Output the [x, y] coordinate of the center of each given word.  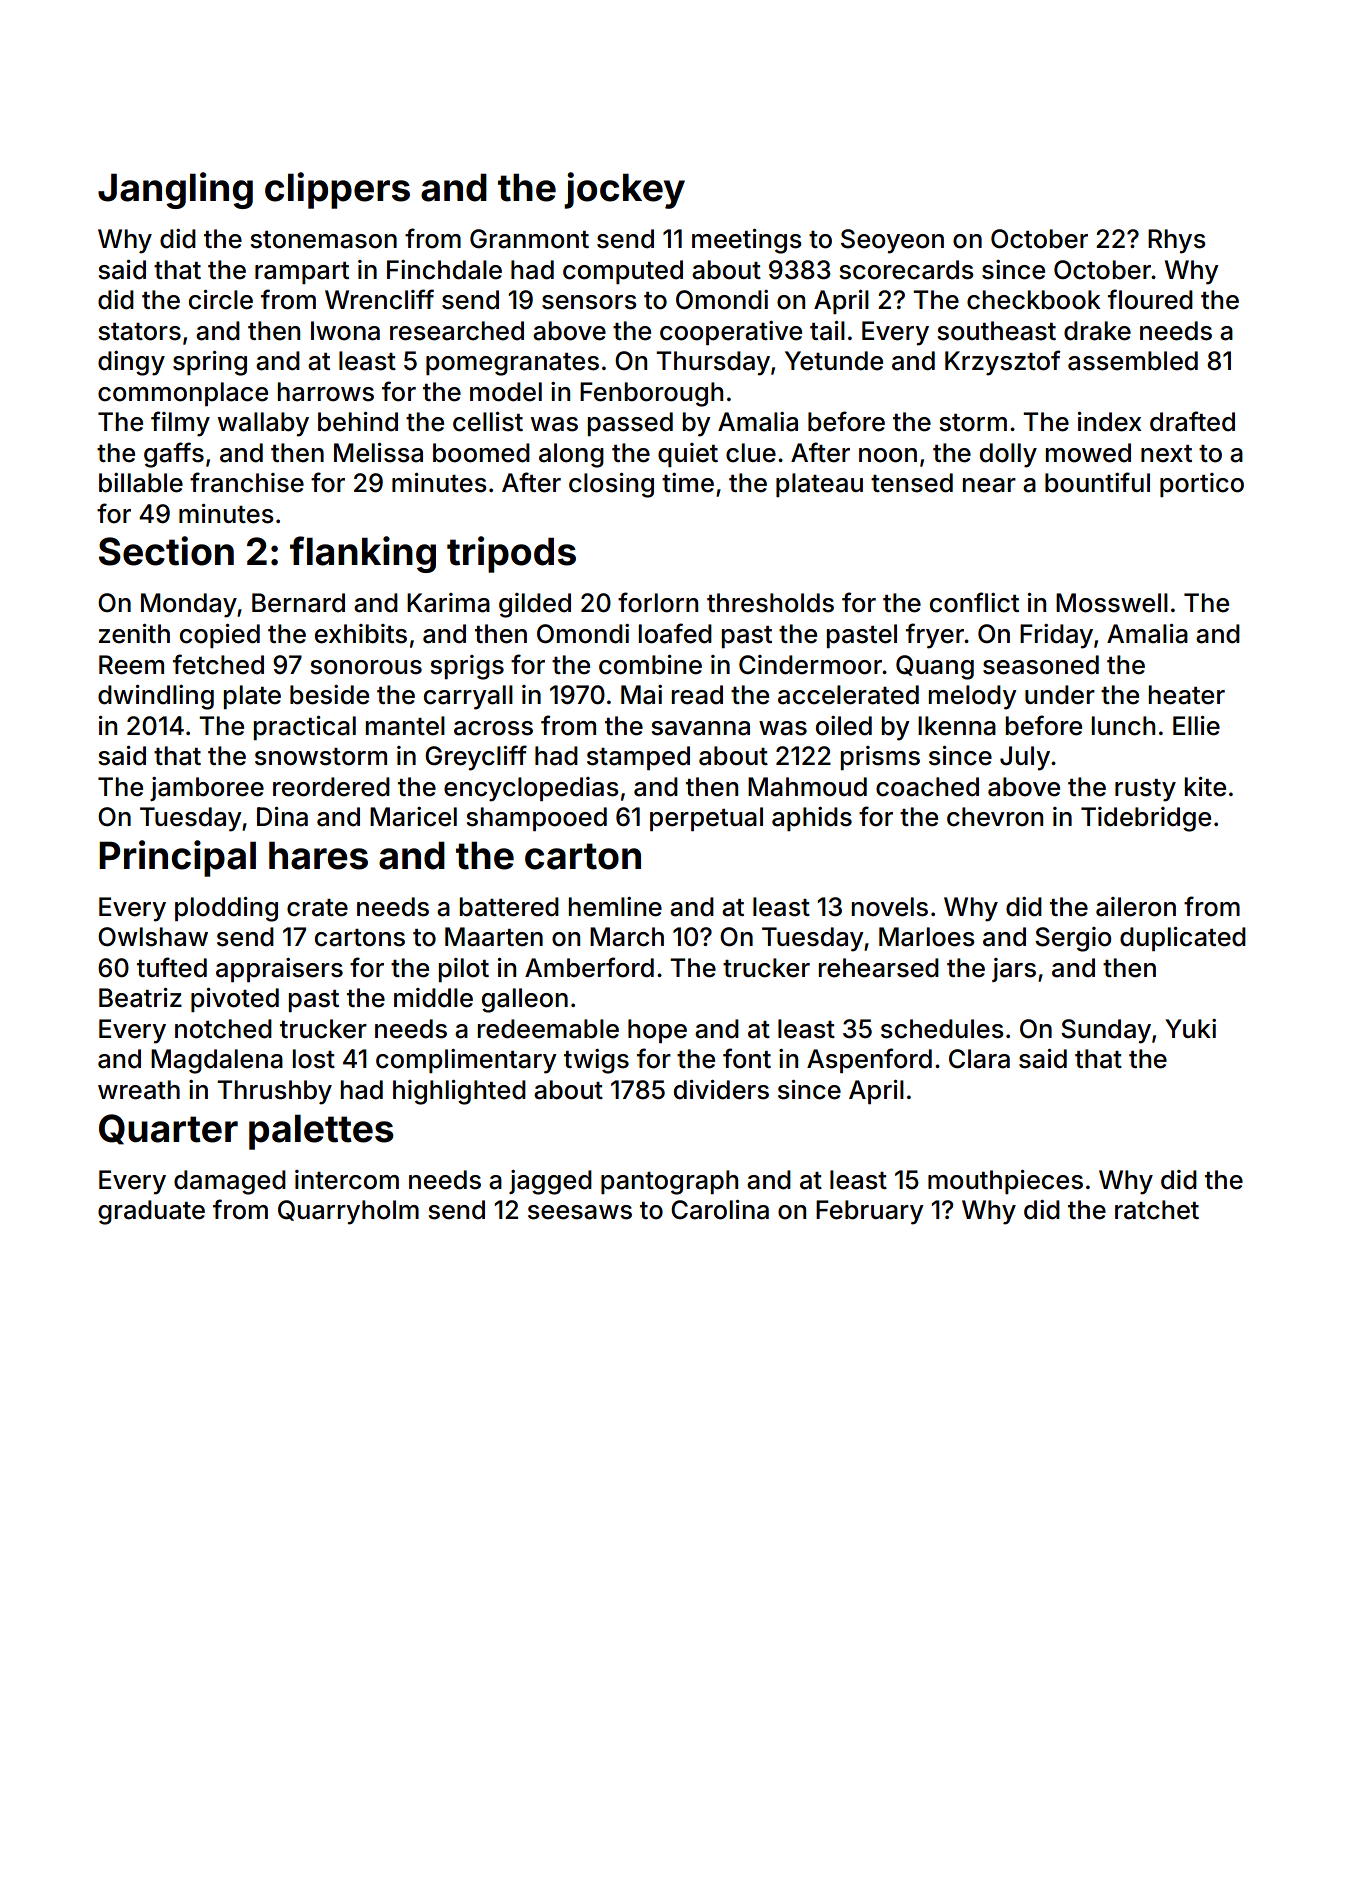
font [747, 1058]
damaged [230, 1182]
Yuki [1190, 1028]
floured [1150, 299]
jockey [624, 190]
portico [1202, 485]
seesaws [580, 1212]
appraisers [279, 970]
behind [358, 422]
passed [630, 424]
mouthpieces [1005, 1182]
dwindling [156, 697]
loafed [675, 633]
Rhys [1177, 241]
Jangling [175, 190]
